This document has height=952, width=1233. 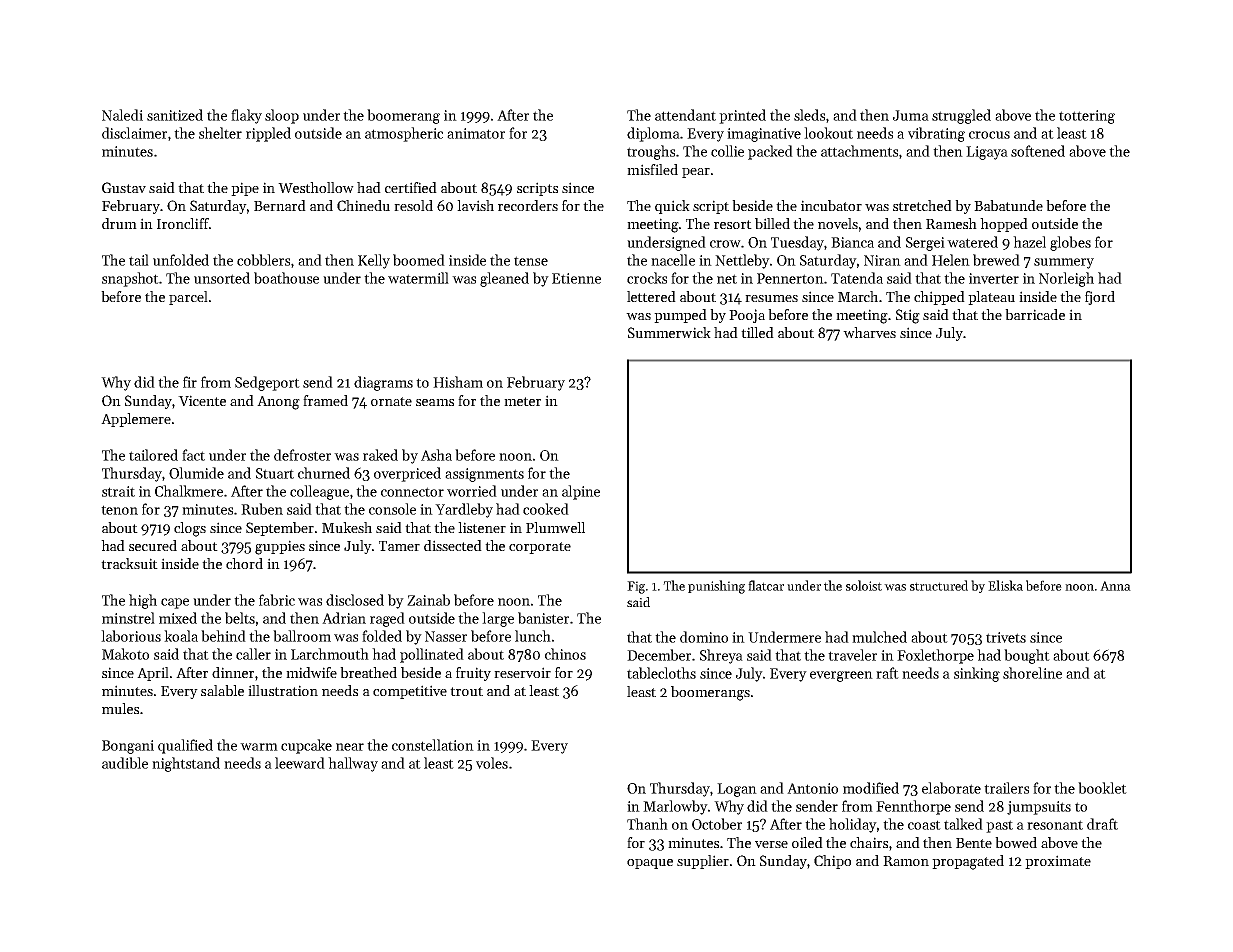 What do you see at coordinates (531, 261) in the document?
I see `tense` at bounding box center [531, 261].
